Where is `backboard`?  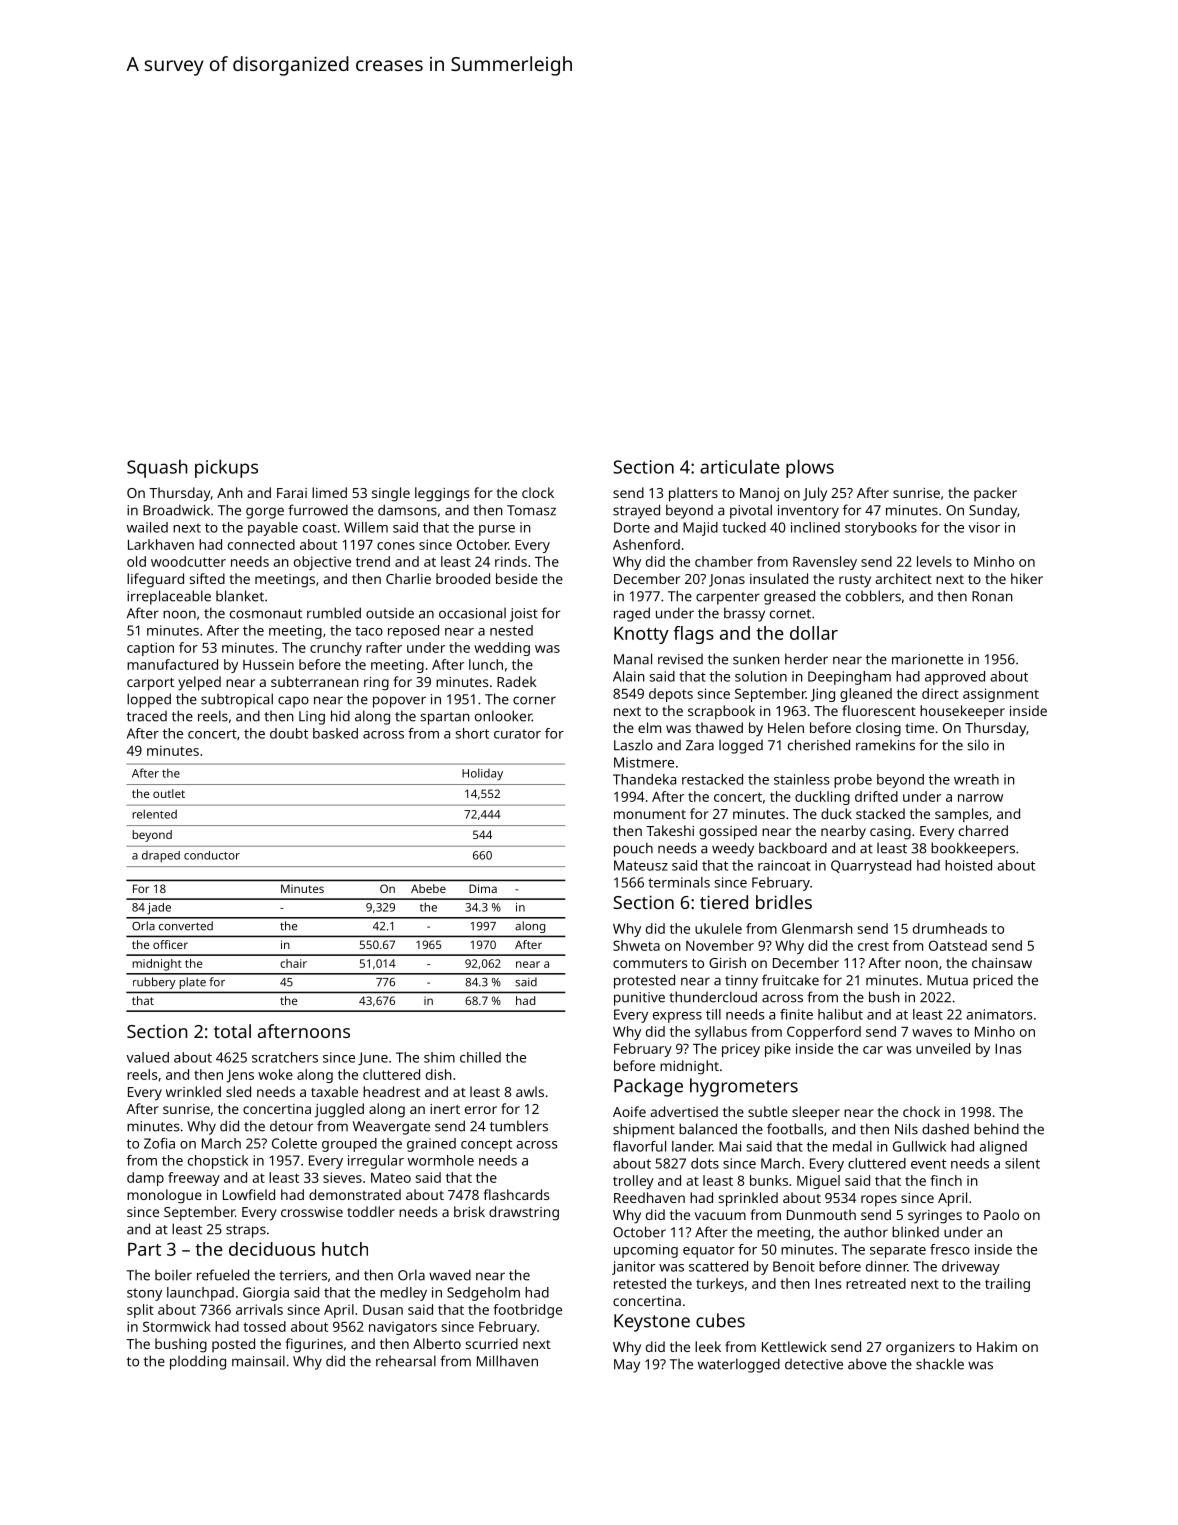
backboard is located at coordinates (793, 848).
